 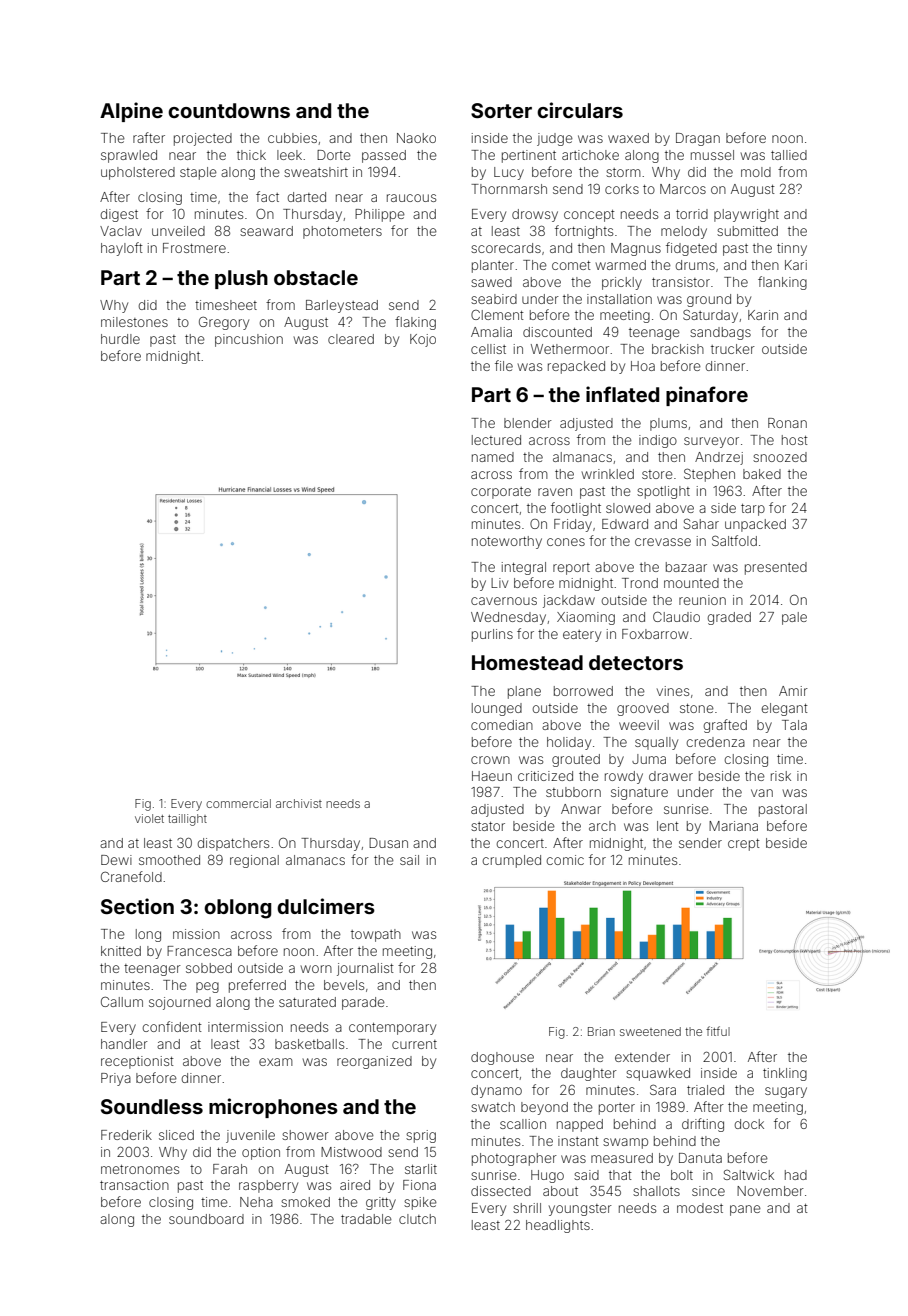 I want to click on Barleystead, so click(x=342, y=306).
